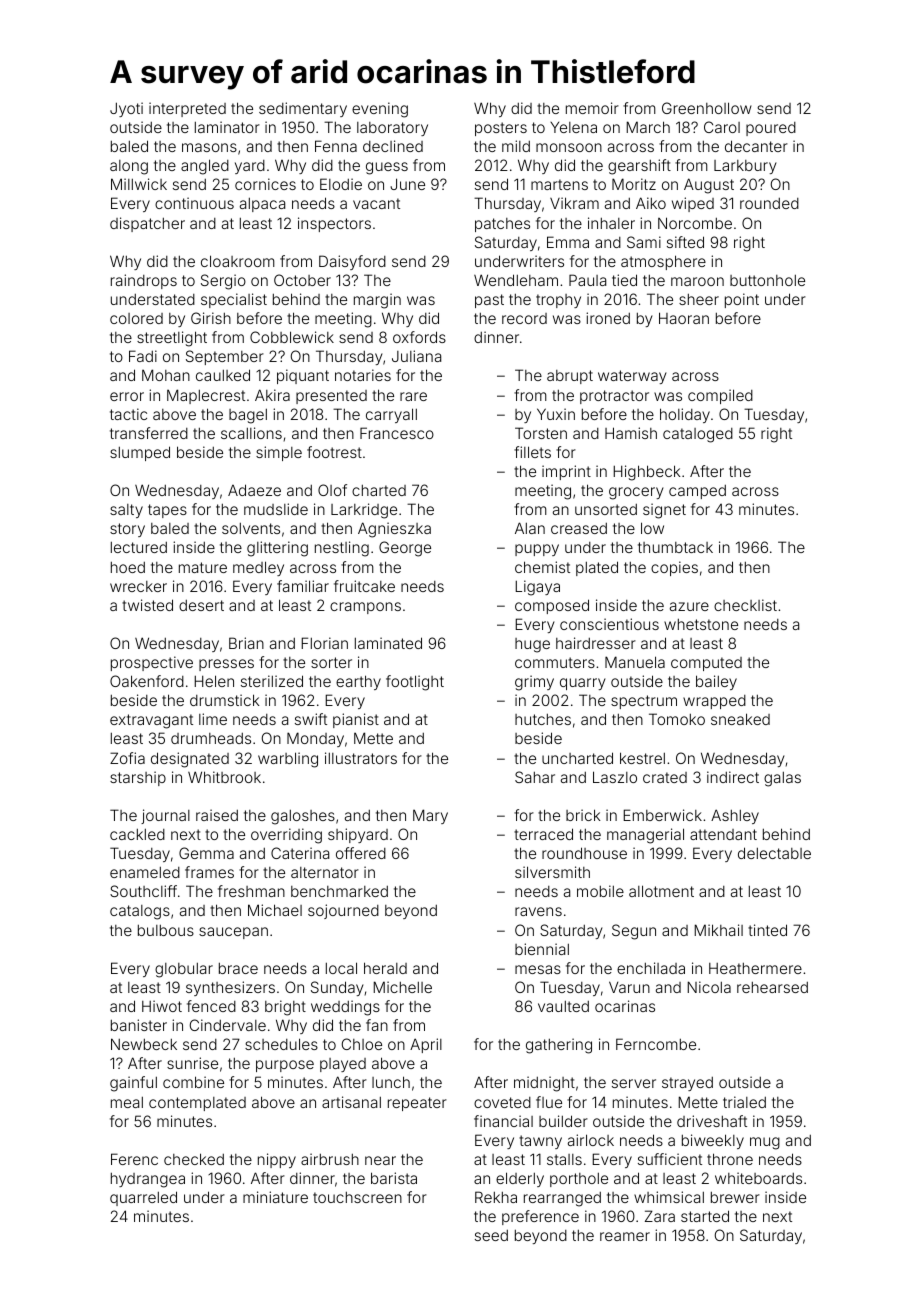 The image size is (924, 1308). Describe the element at coordinates (126, 109) in the image. I see `Jyoti` at that location.
